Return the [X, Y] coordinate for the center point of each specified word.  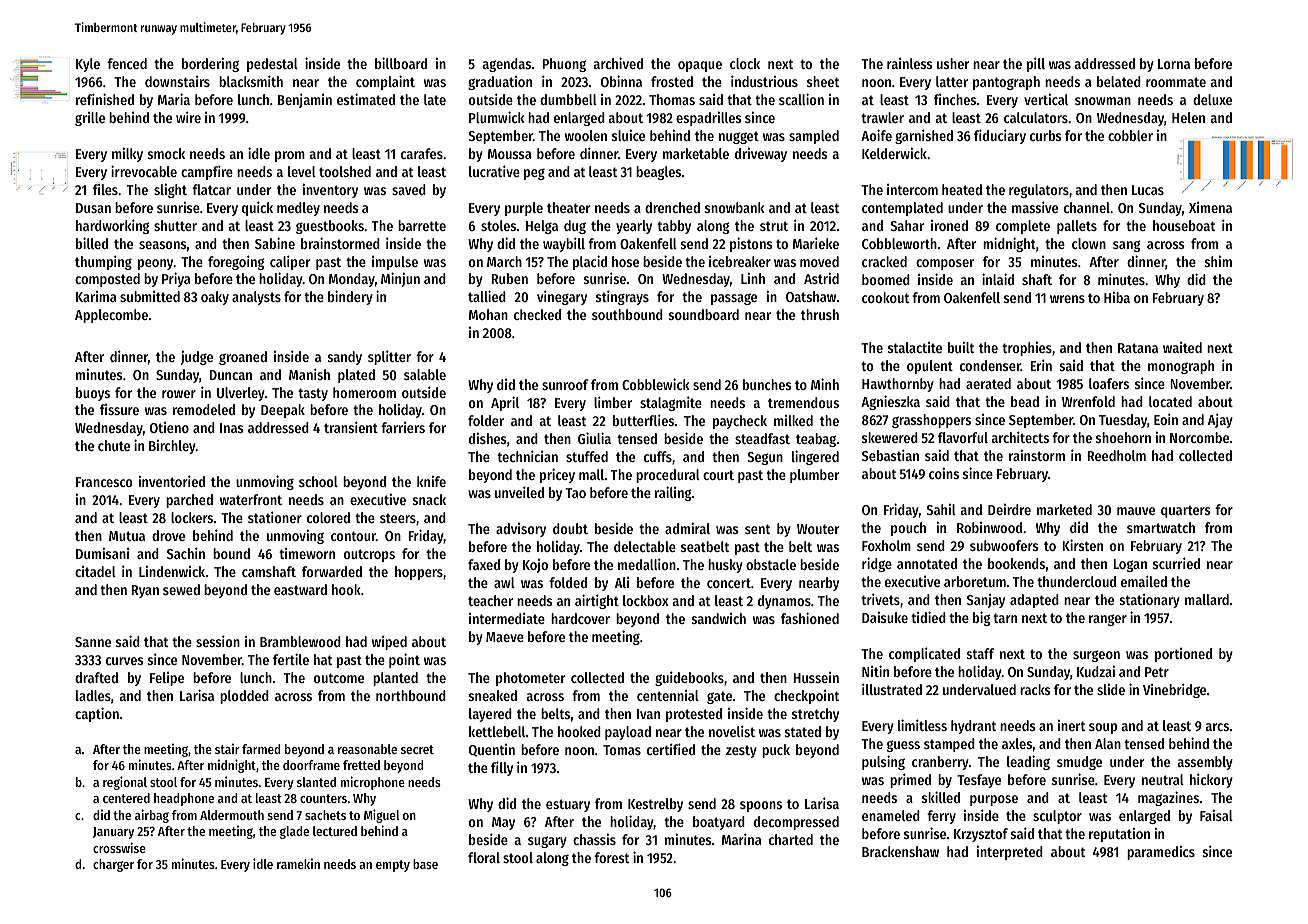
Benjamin [305, 100]
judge [197, 358]
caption [97, 714]
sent [757, 529]
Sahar [907, 225]
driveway [761, 155]
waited [1182, 347]
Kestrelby [655, 805]
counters [323, 798]
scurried [1176, 563]
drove [168, 535]
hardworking [113, 226]
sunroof [565, 384]
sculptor [1057, 817]
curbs [1046, 135]
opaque [700, 66]
